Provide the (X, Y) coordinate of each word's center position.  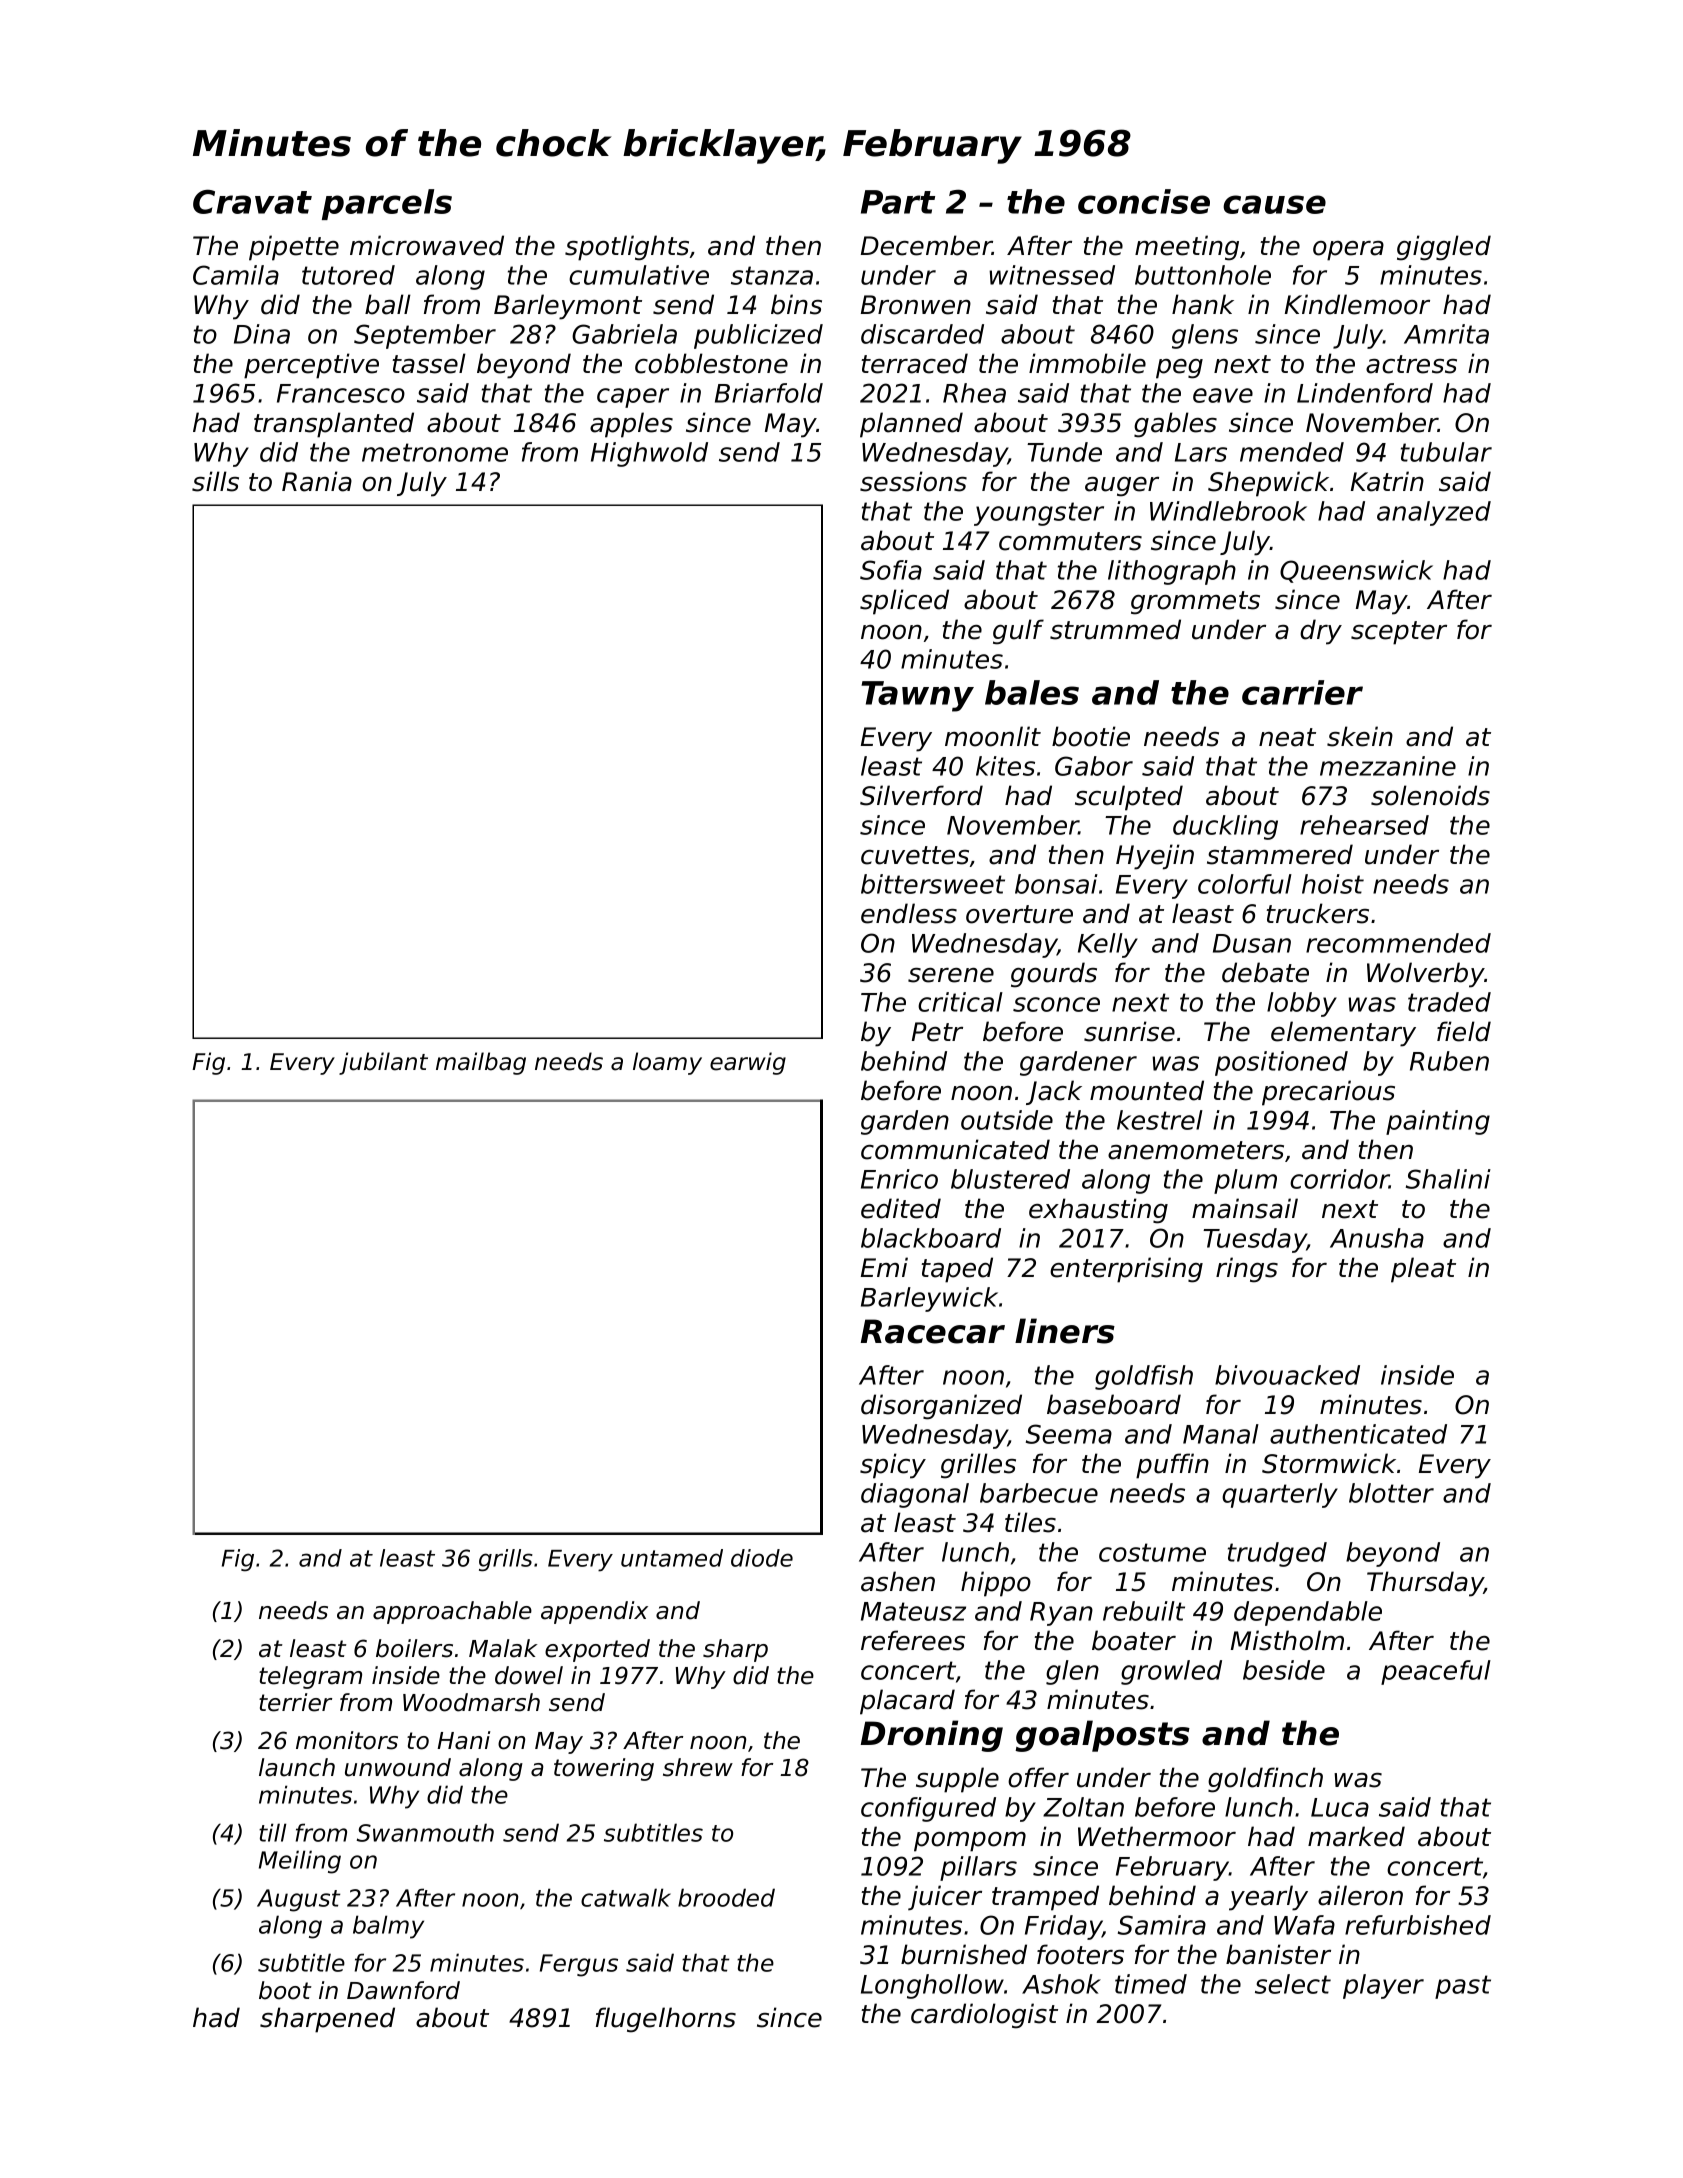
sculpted (1129, 798)
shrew (698, 1767)
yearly (1268, 1898)
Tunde (1064, 452)
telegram (310, 1677)
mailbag (481, 1063)
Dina (262, 334)
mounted (1147, 1090)
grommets (1195, 603)
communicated (955, 1149)
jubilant (383, 1063)
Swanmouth (425, 1832)
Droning (932, 1736)
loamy (667, 1063)
